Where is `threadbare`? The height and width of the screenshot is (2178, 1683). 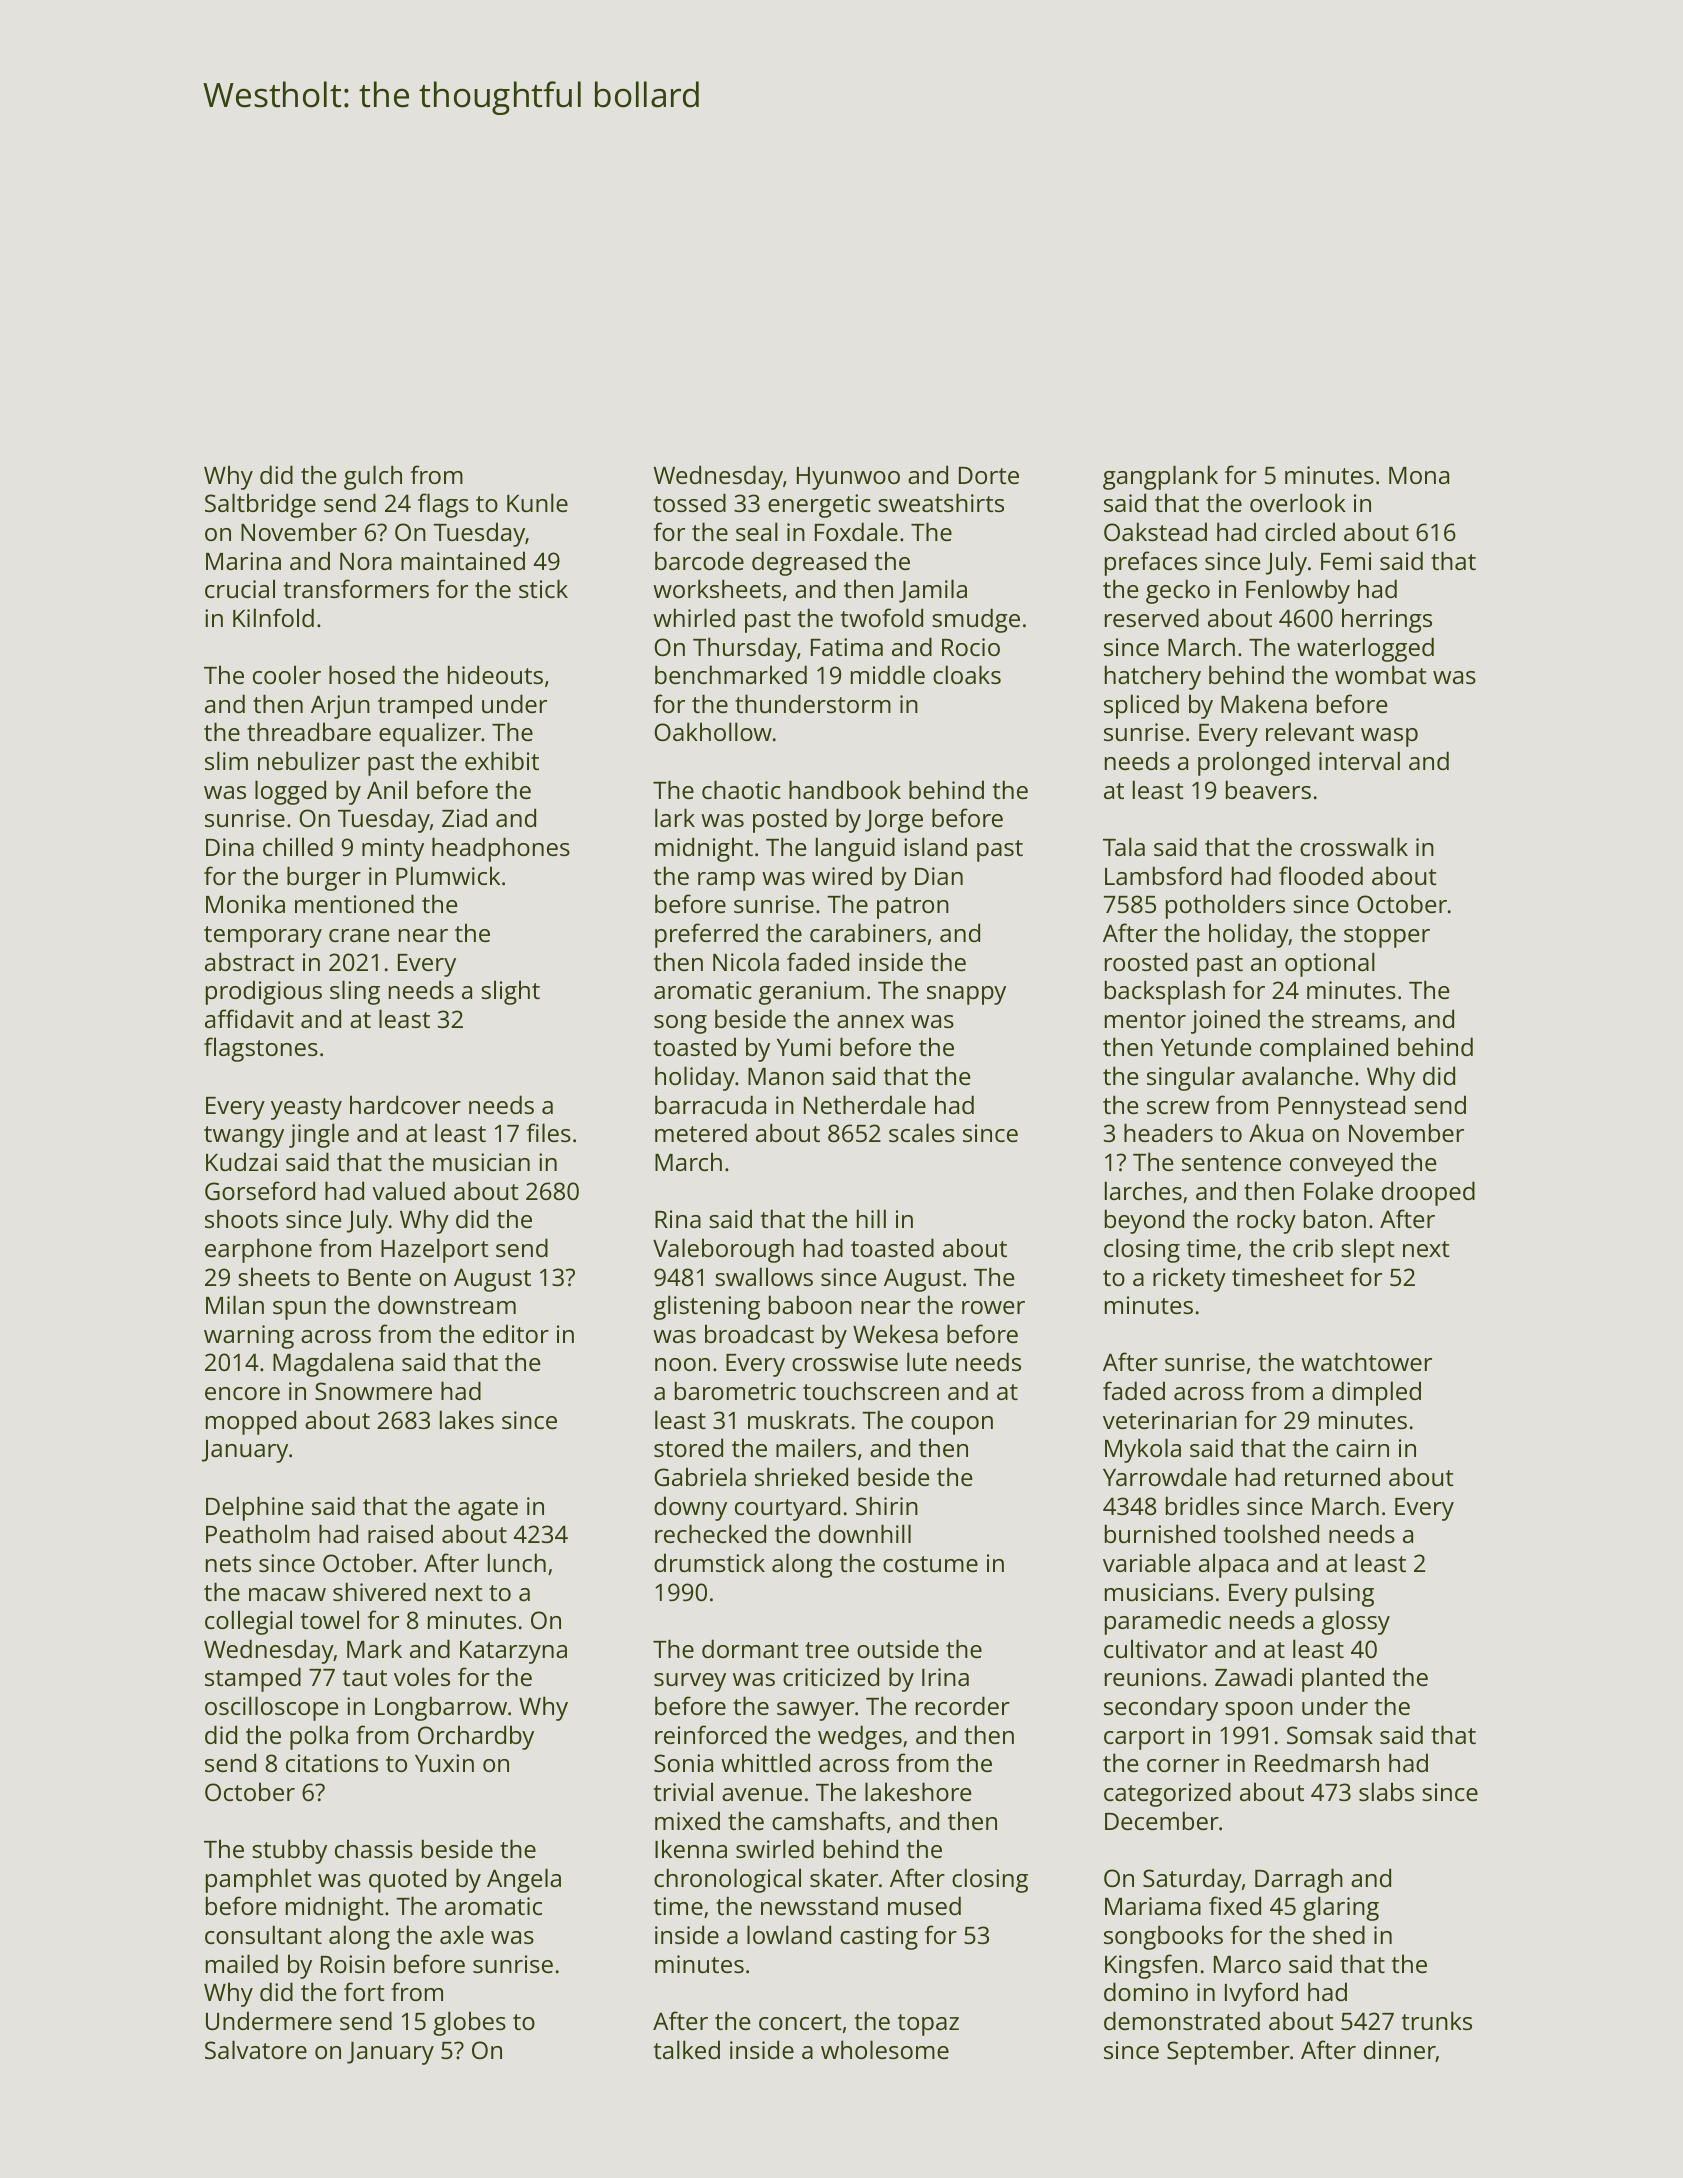
threadbare is located at coordinates (309, 731).
